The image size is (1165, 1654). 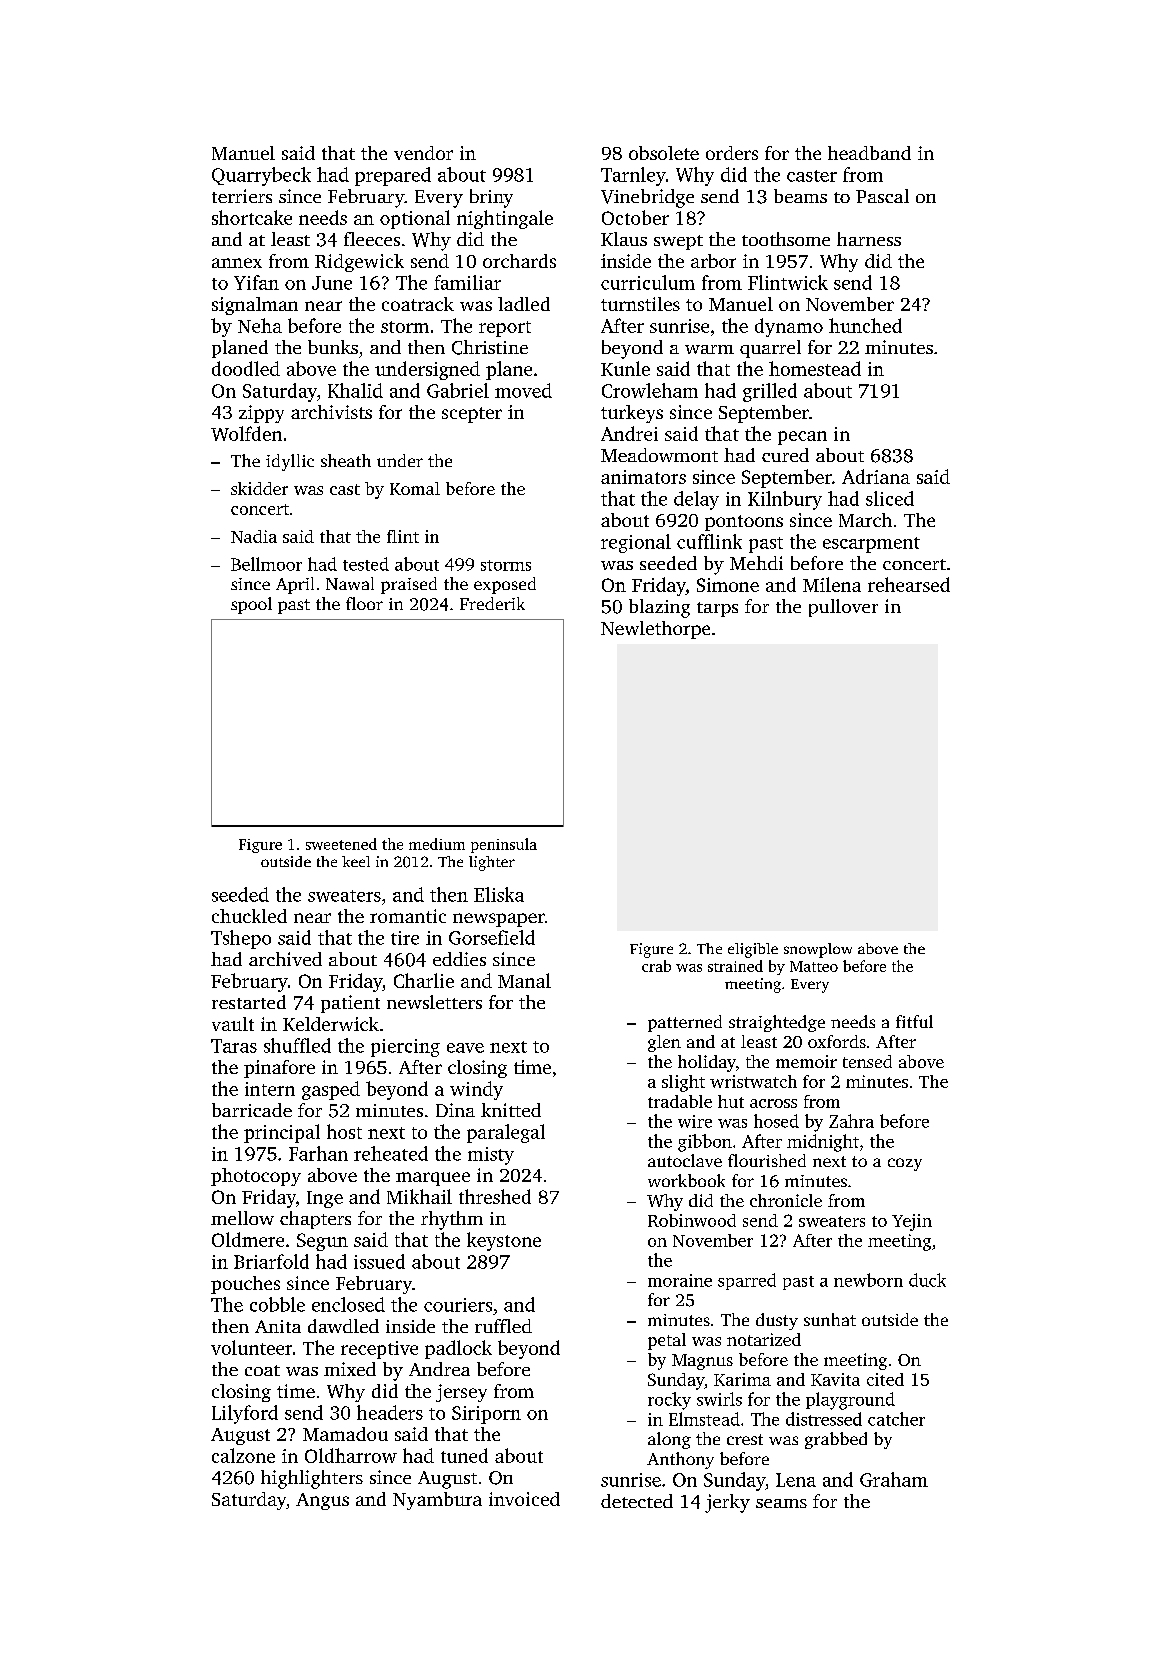 What do you see at coordinates (261, 176) in the image?
I see `Quarrybeck` at bounding box center [261, 176].
